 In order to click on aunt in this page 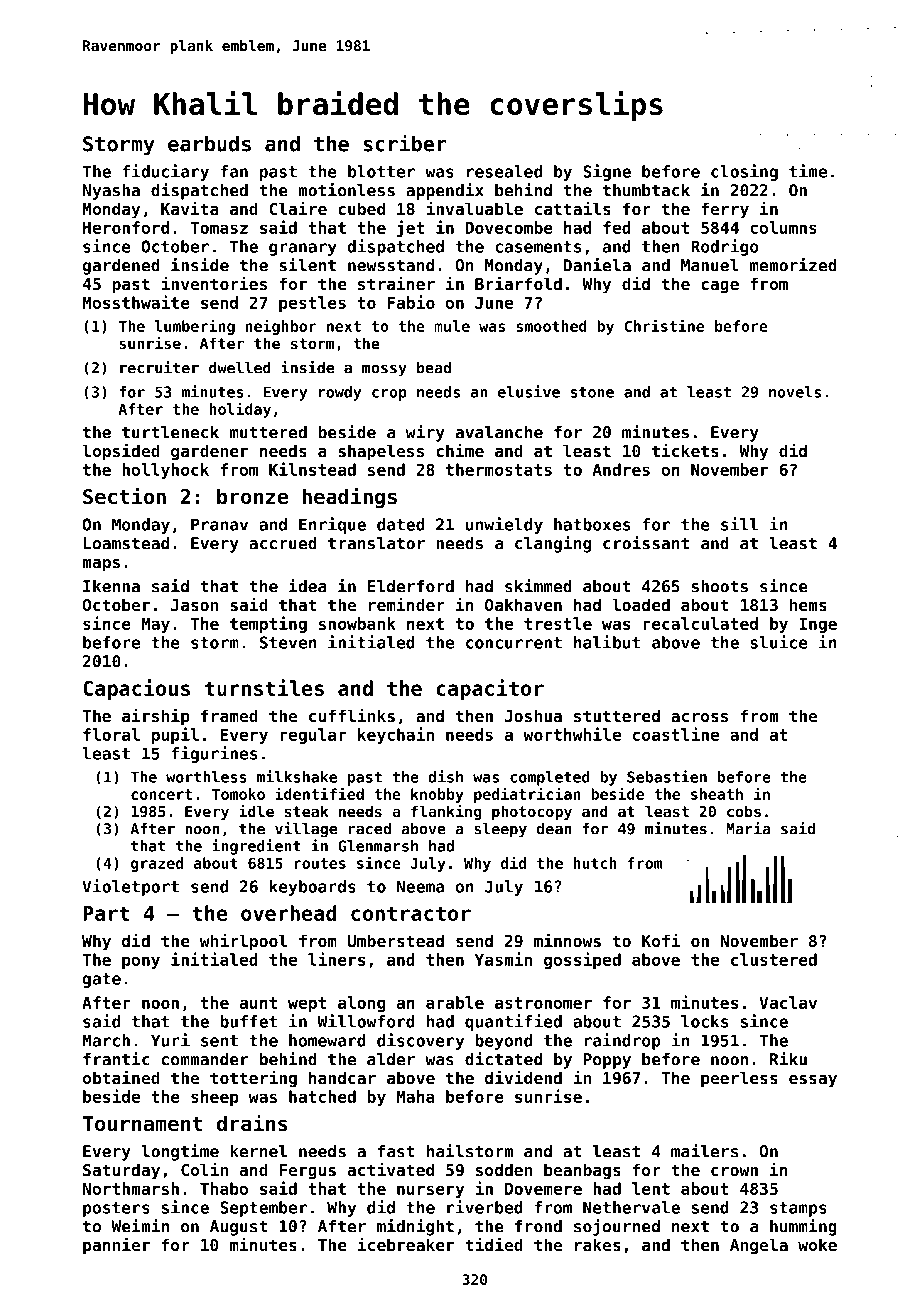, I will do `click(258, 1003)`.
